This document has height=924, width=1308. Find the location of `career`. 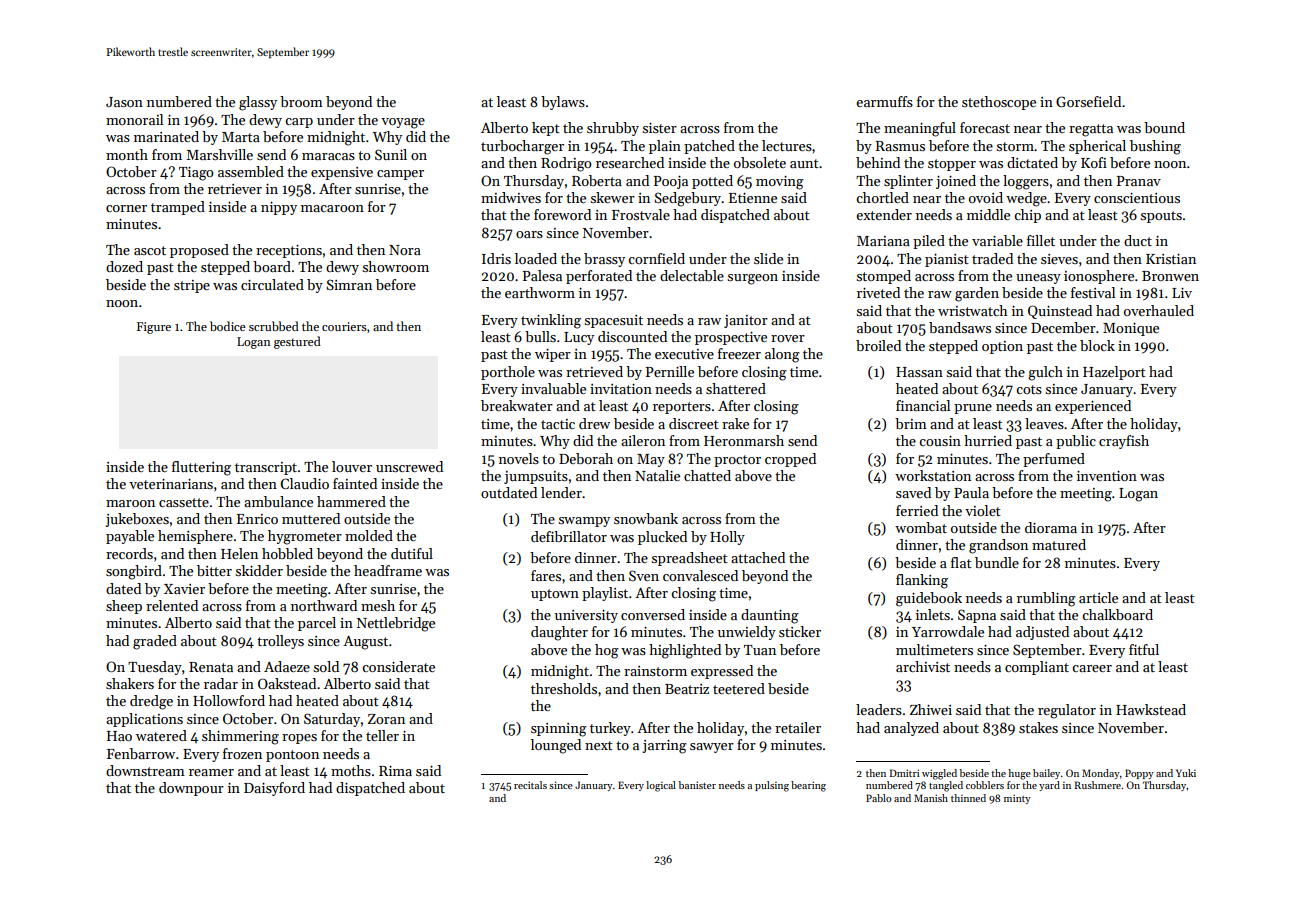

career is located at coordinates (1092, 668).
